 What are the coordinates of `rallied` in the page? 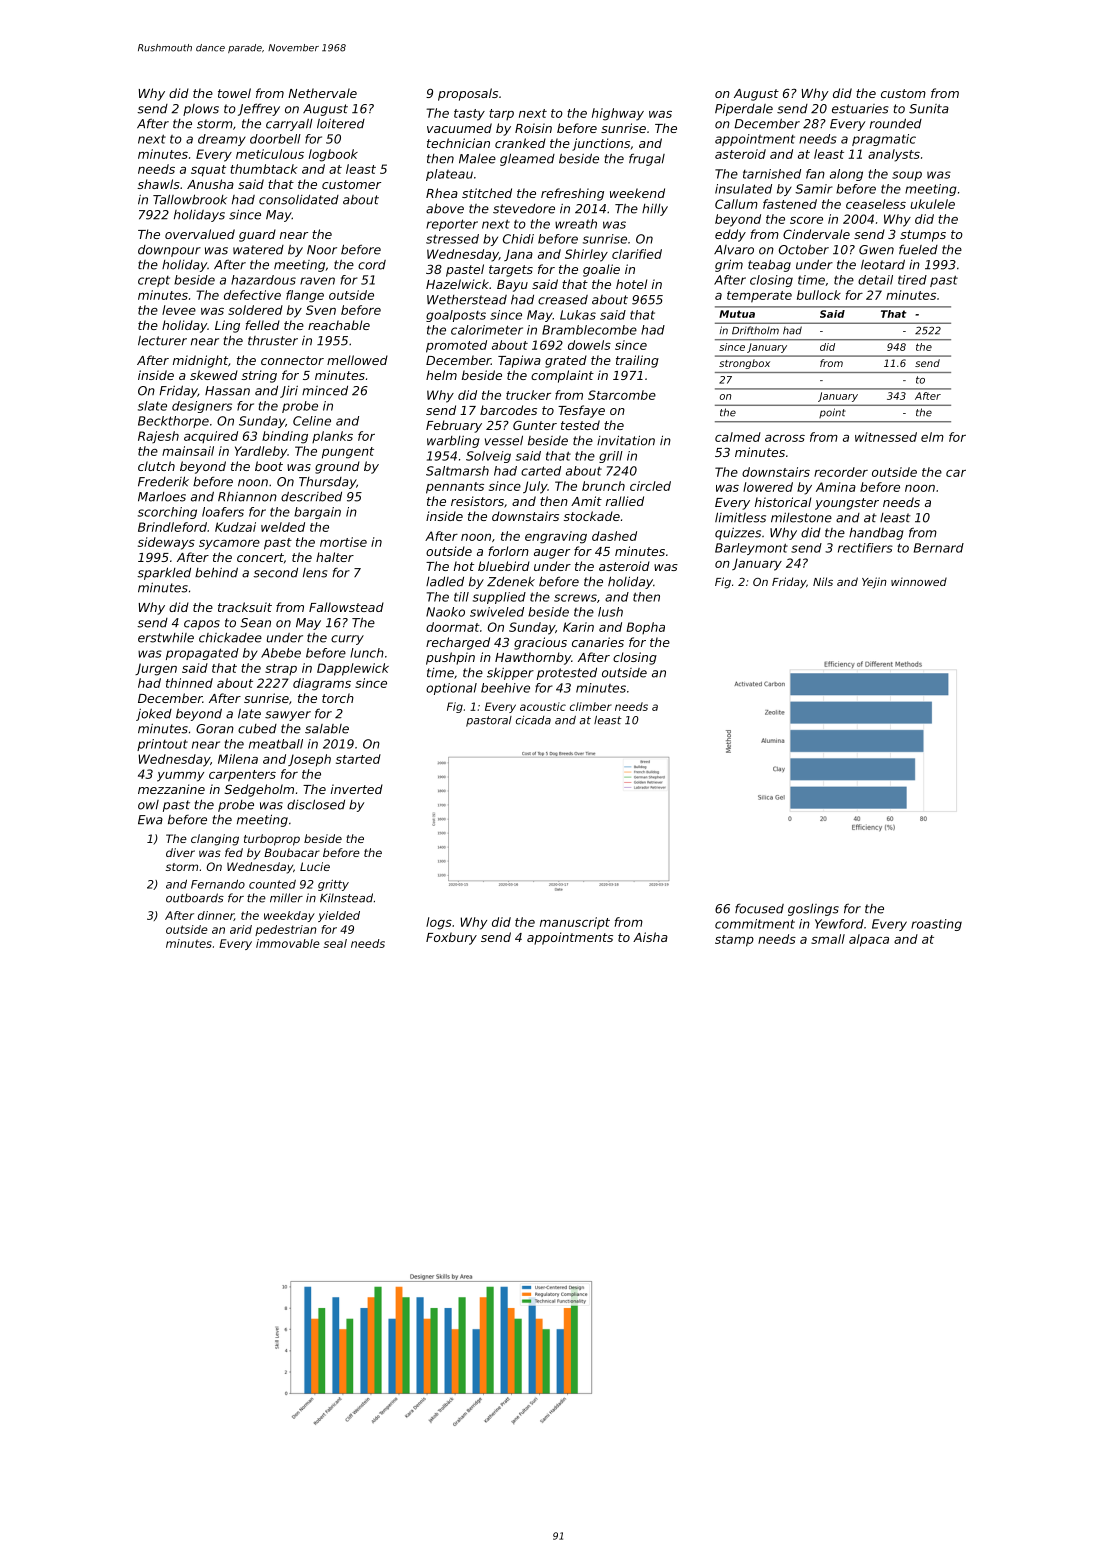 It's located at (625, 501).
